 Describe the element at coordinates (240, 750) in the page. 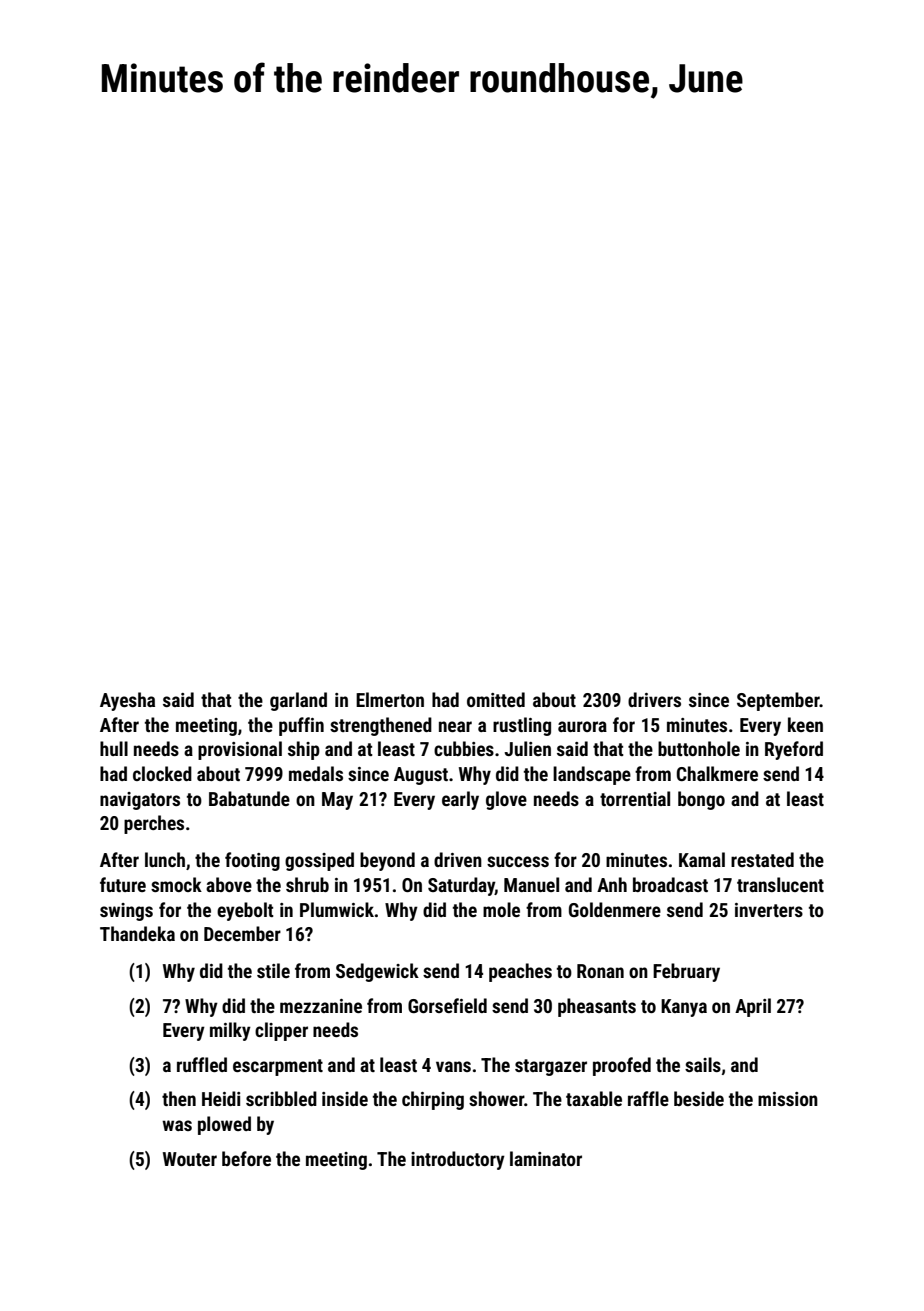

I see `provisional` at that location.
